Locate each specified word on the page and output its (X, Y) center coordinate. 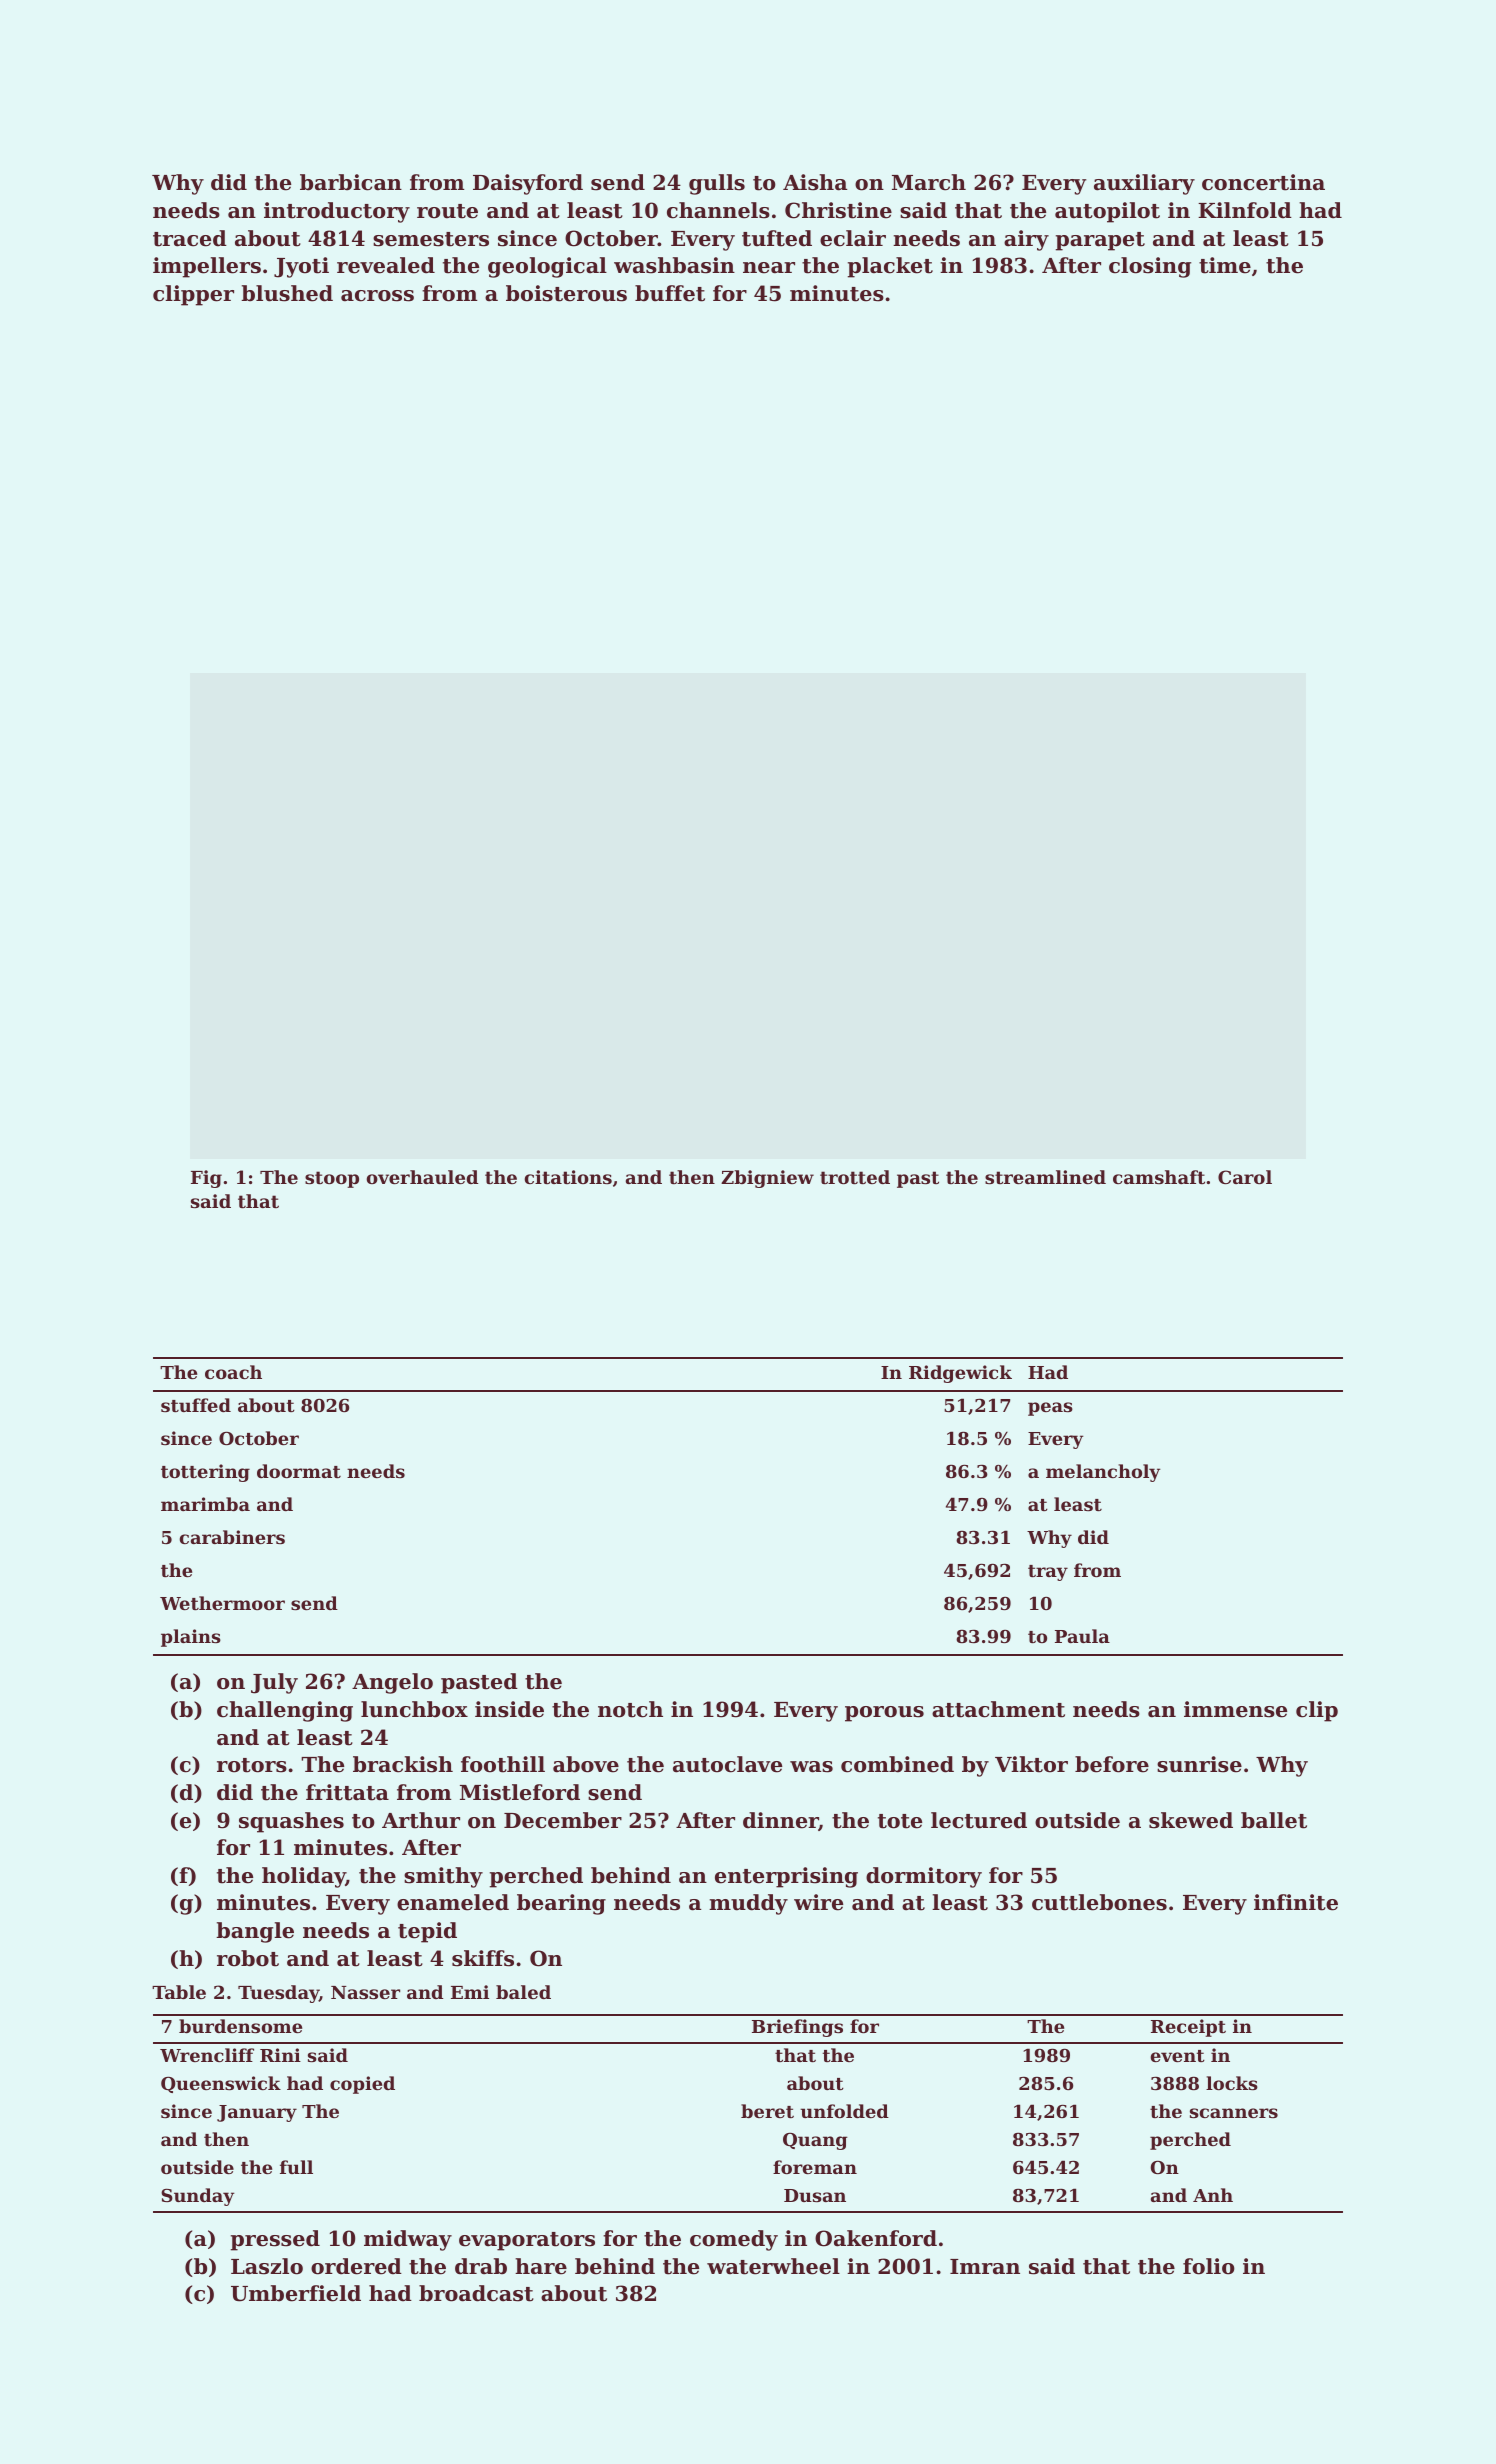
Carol (1245, 1177)
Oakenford (876, 2238)
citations (568, 1177)
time (1225, 265)
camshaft (1159, 1177)
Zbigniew (767, 1179)
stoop (332, 1179)
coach (233, 1372)
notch (630, 1709)
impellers (207, 267)
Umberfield (296, 2293)
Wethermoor (222, 1603)
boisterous (566, 293)
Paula (1082, 1636)
